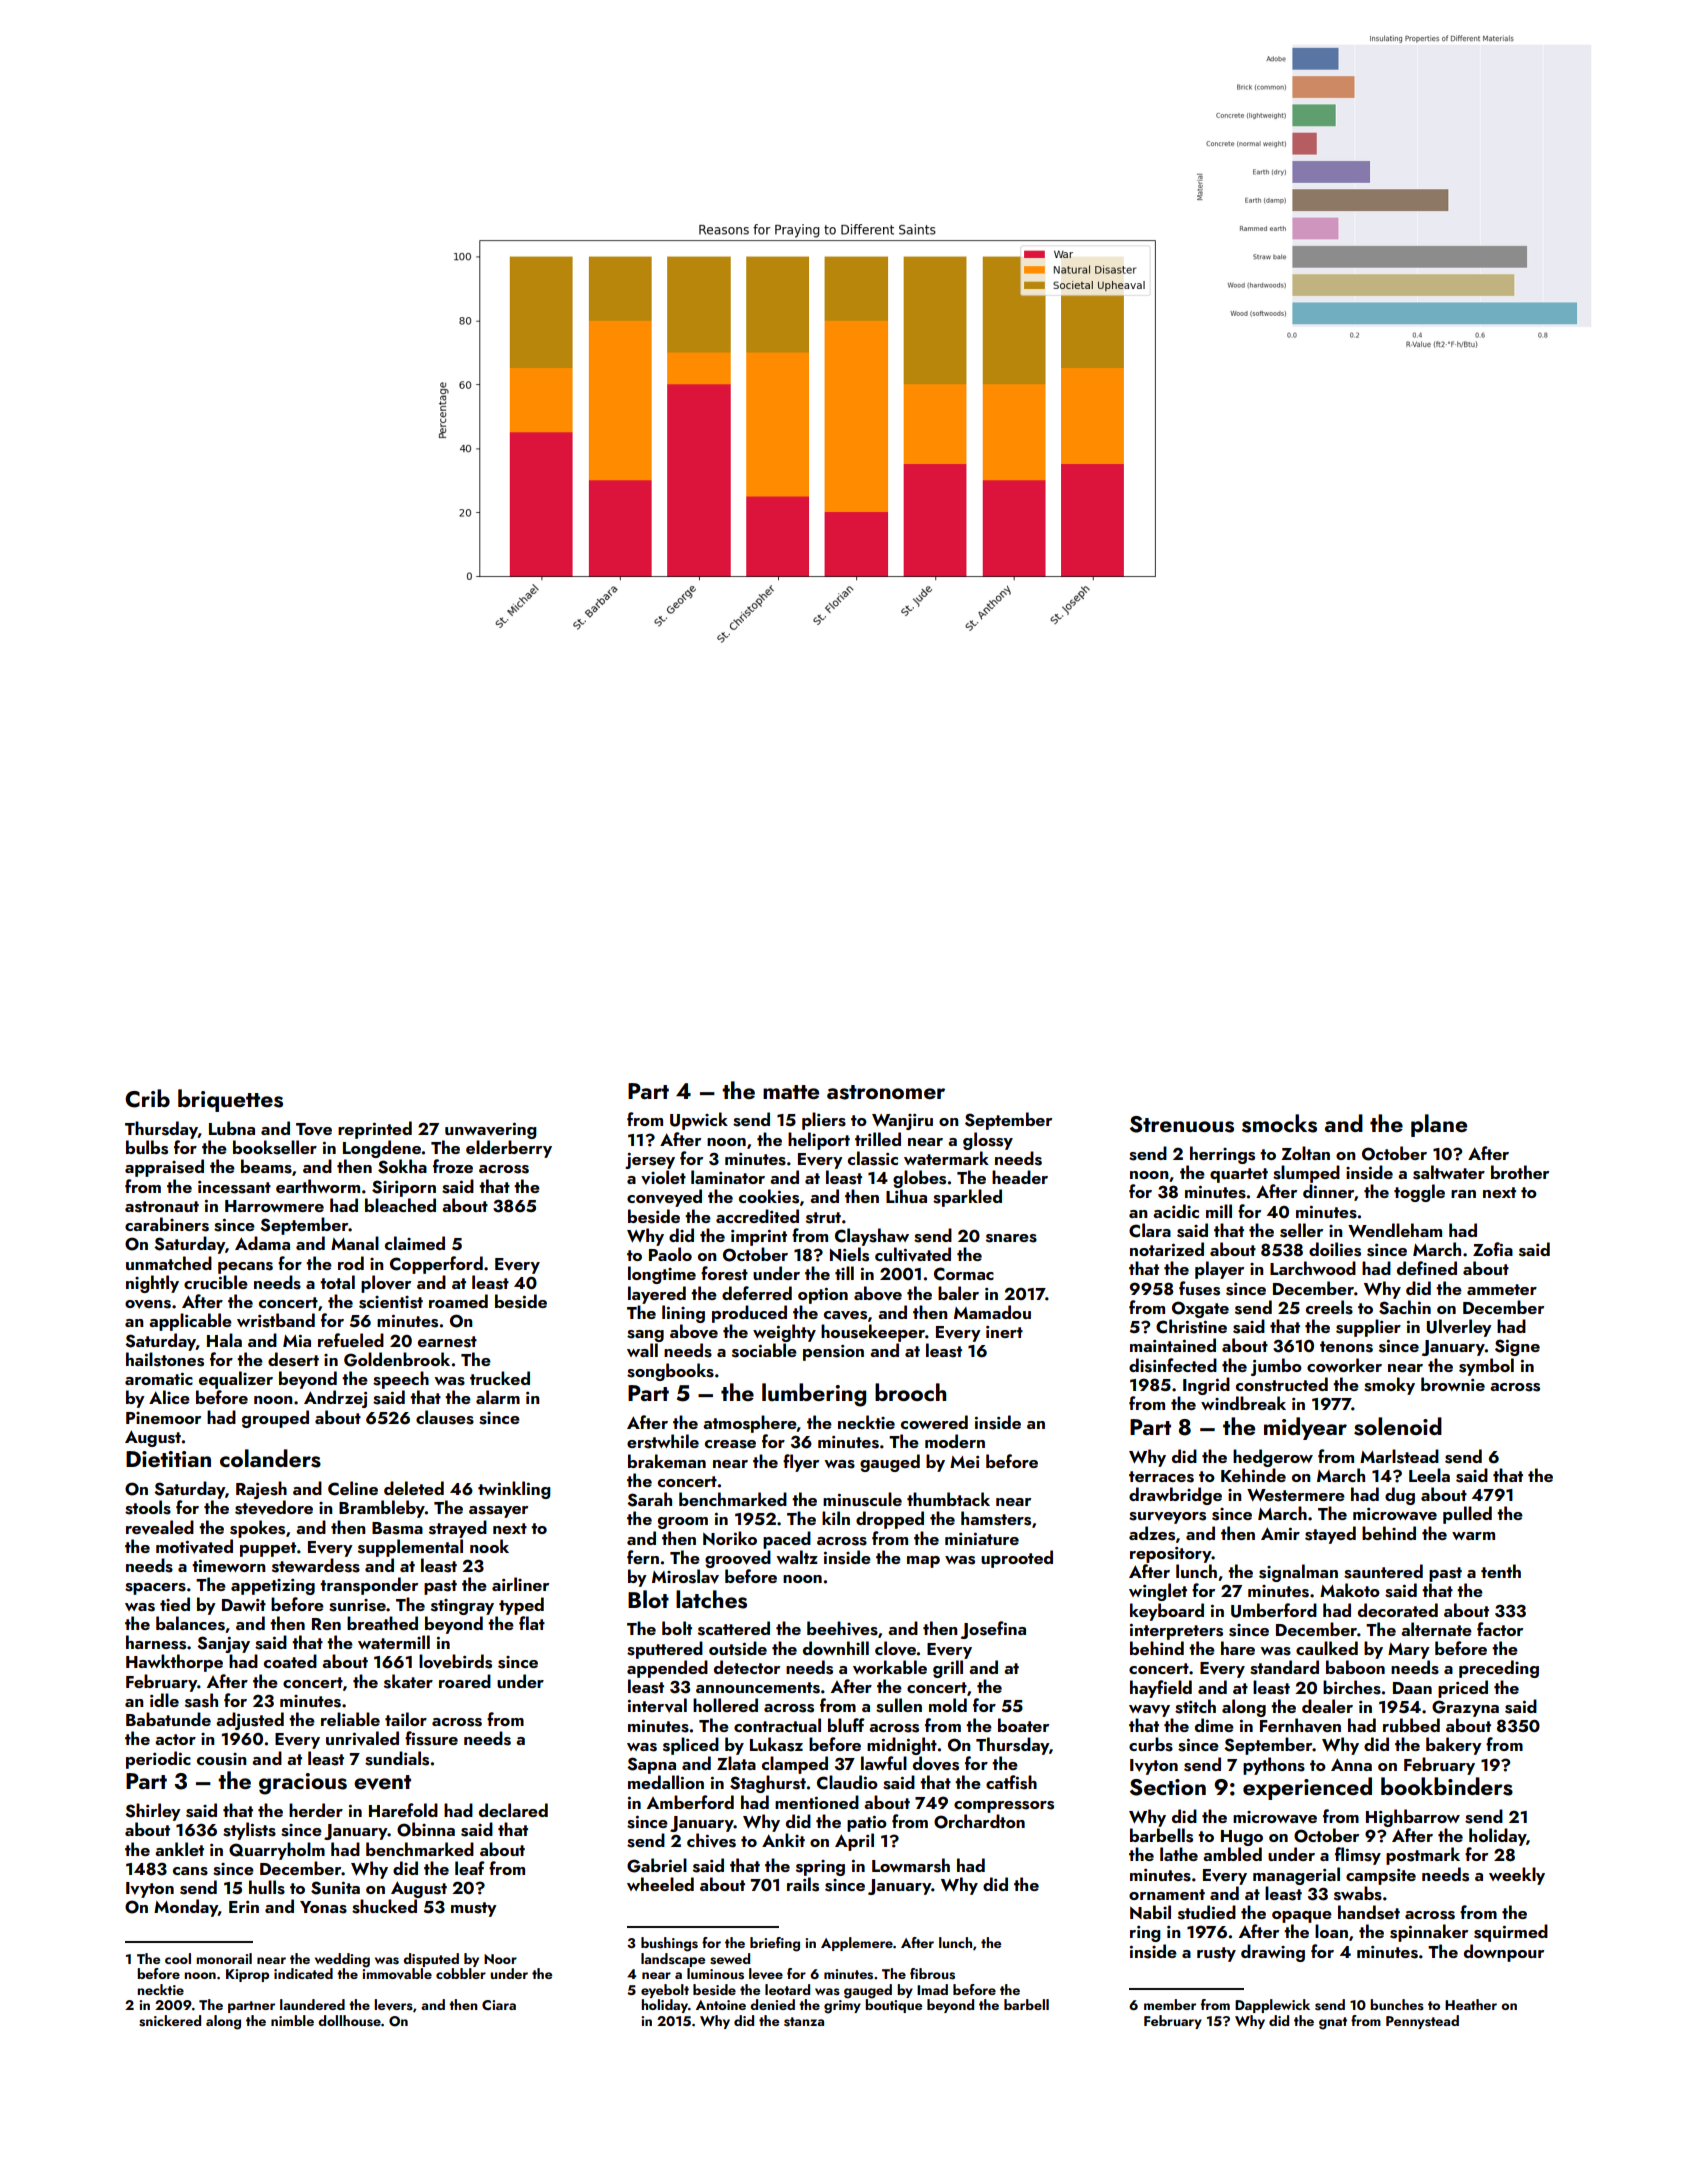 This page has width=1683, height=2178. I want to click on boater, so click(1023, 1725).
